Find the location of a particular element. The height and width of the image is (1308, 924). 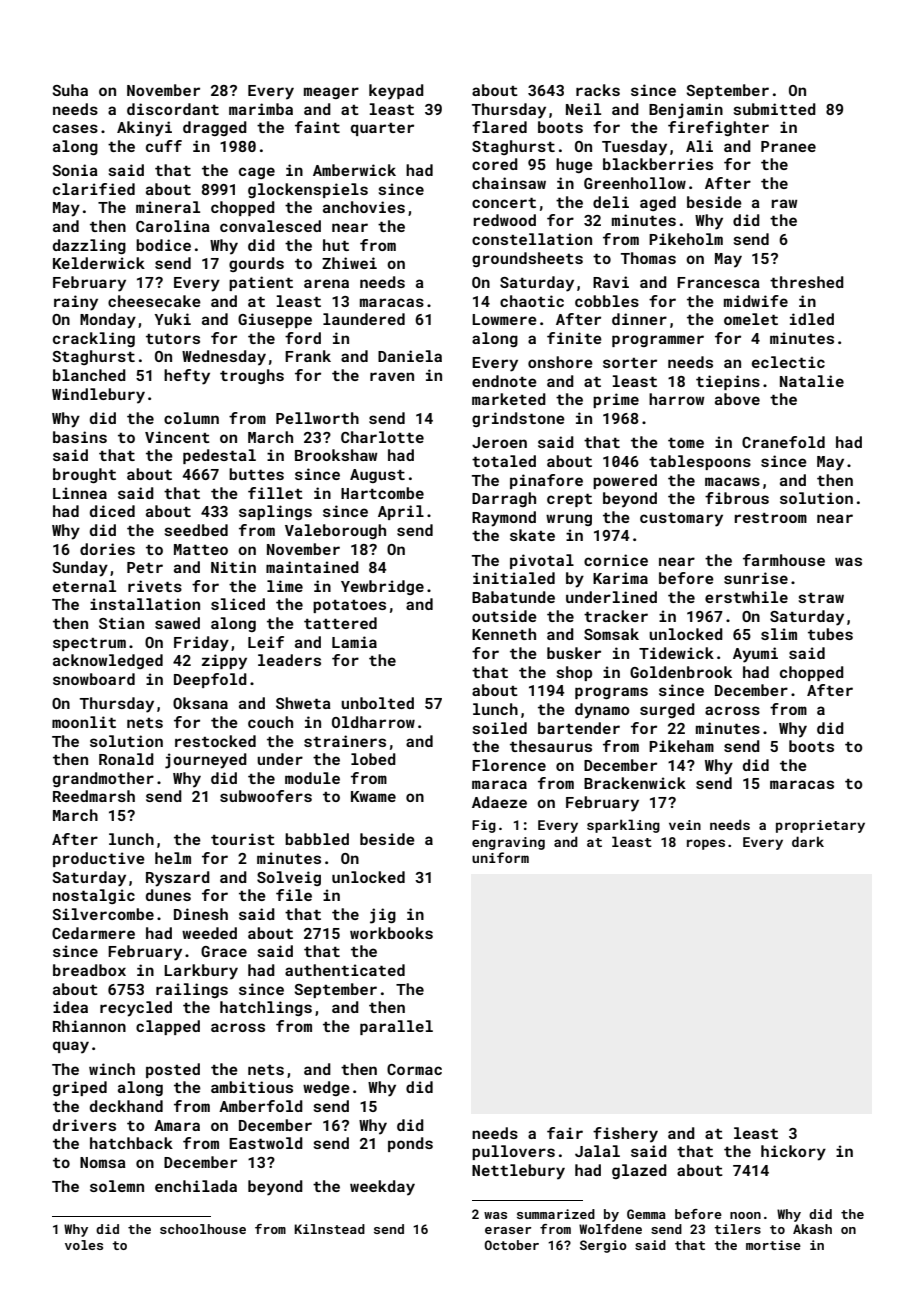

Suha is located at coordinates (70, 90).
